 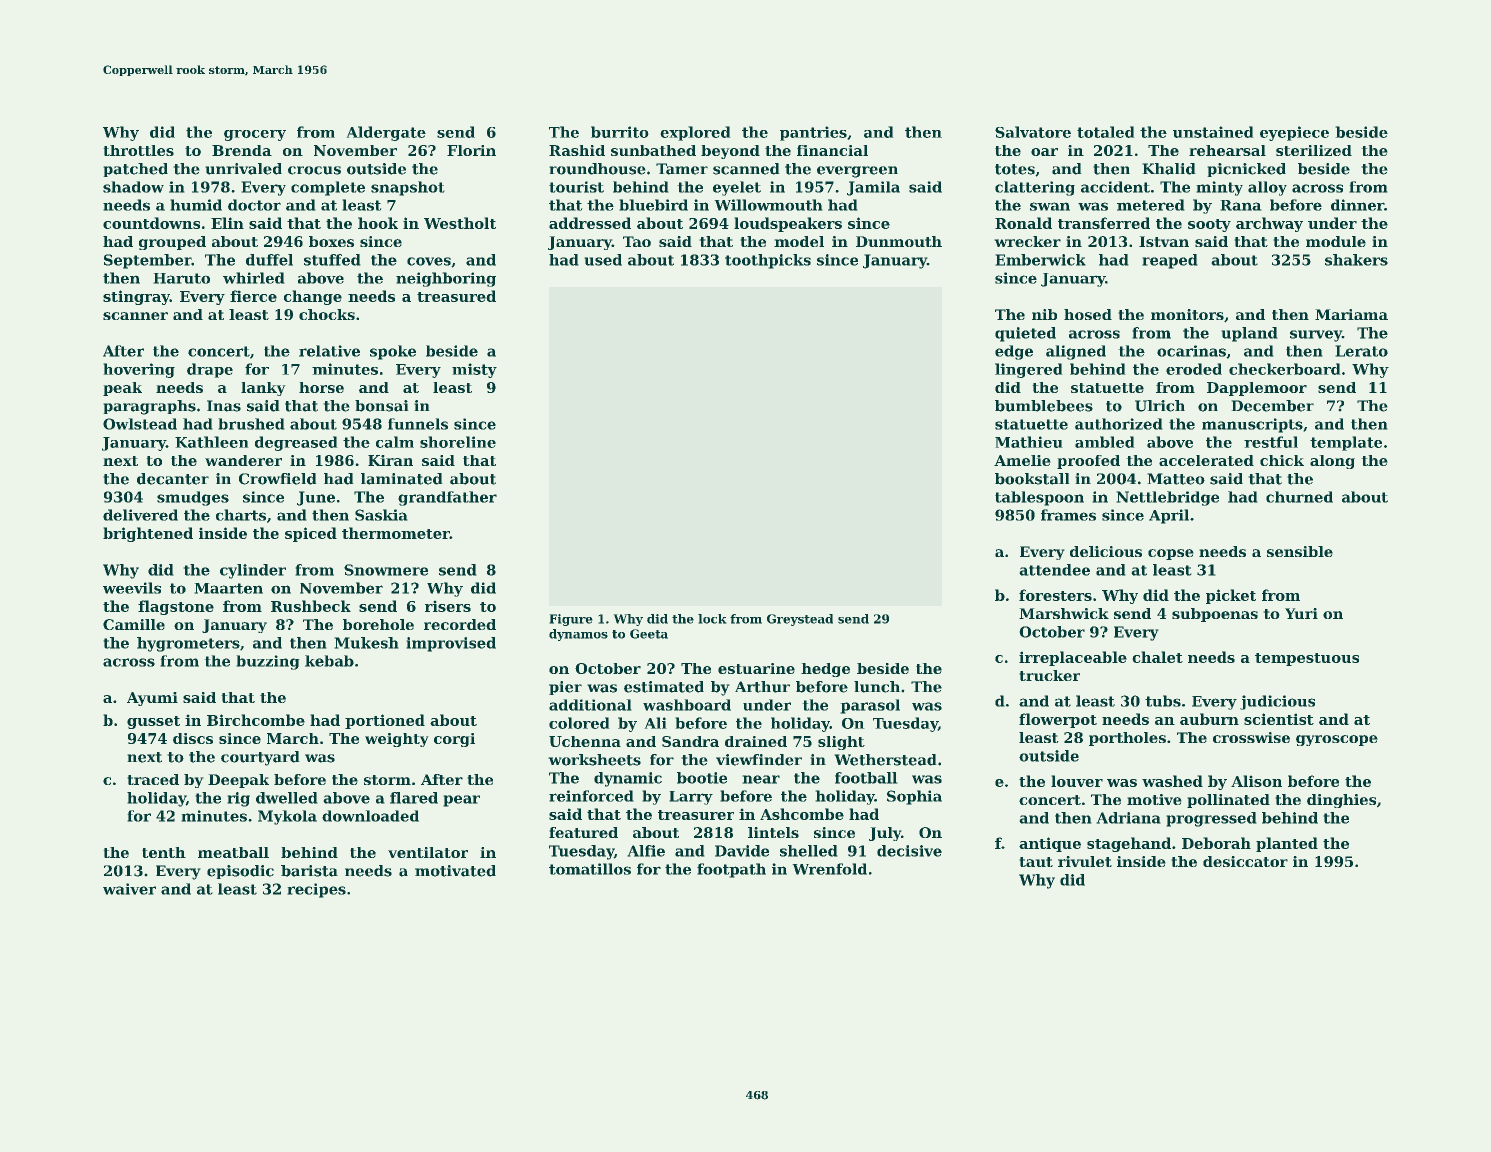 I want to click on brightened, so click(x=148, y=534).
